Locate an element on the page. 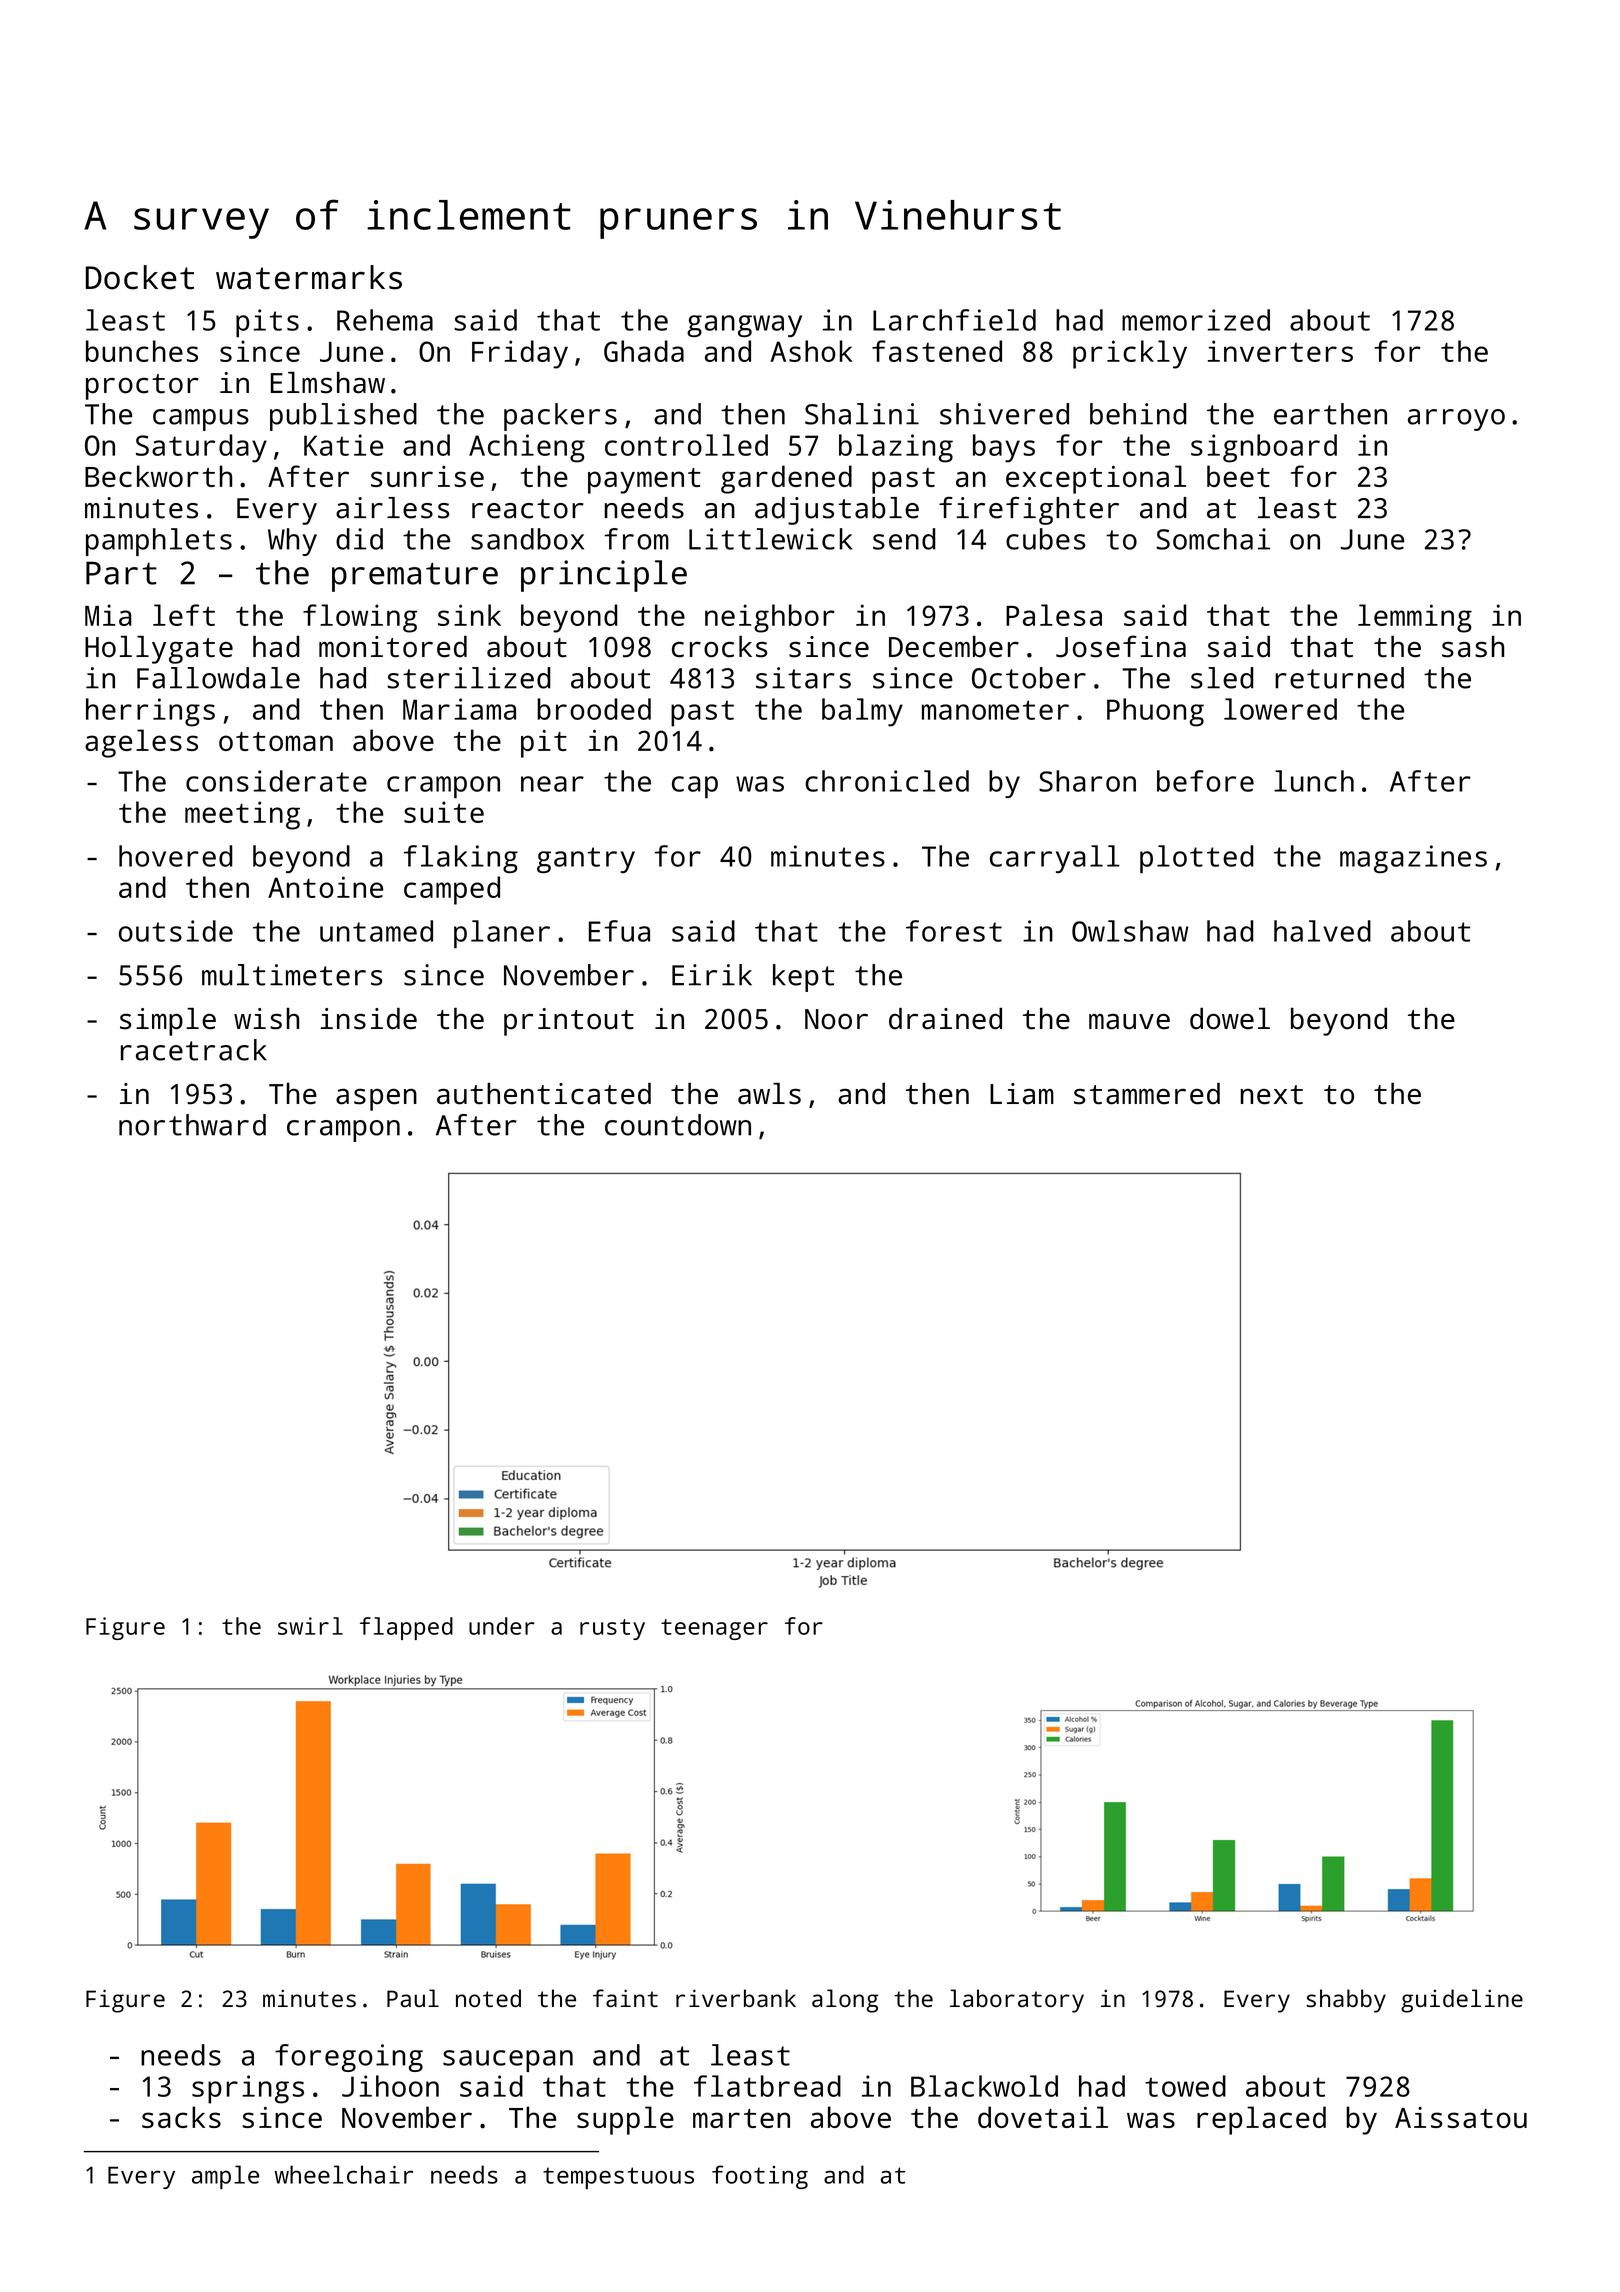  awls is located at coordinates (769, 1094).
